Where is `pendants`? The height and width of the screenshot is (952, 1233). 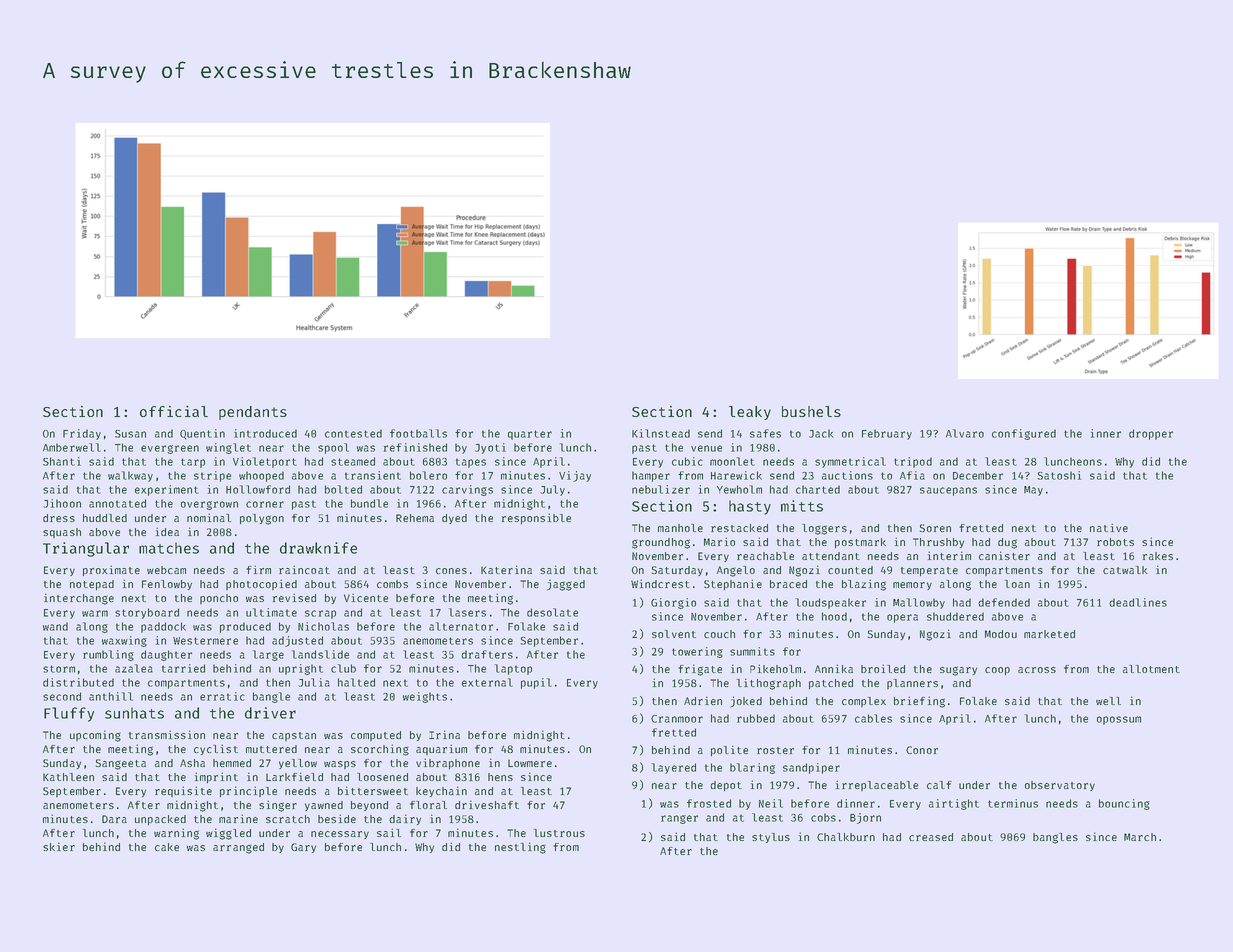
pendants is located at coordinates (253, 413).
